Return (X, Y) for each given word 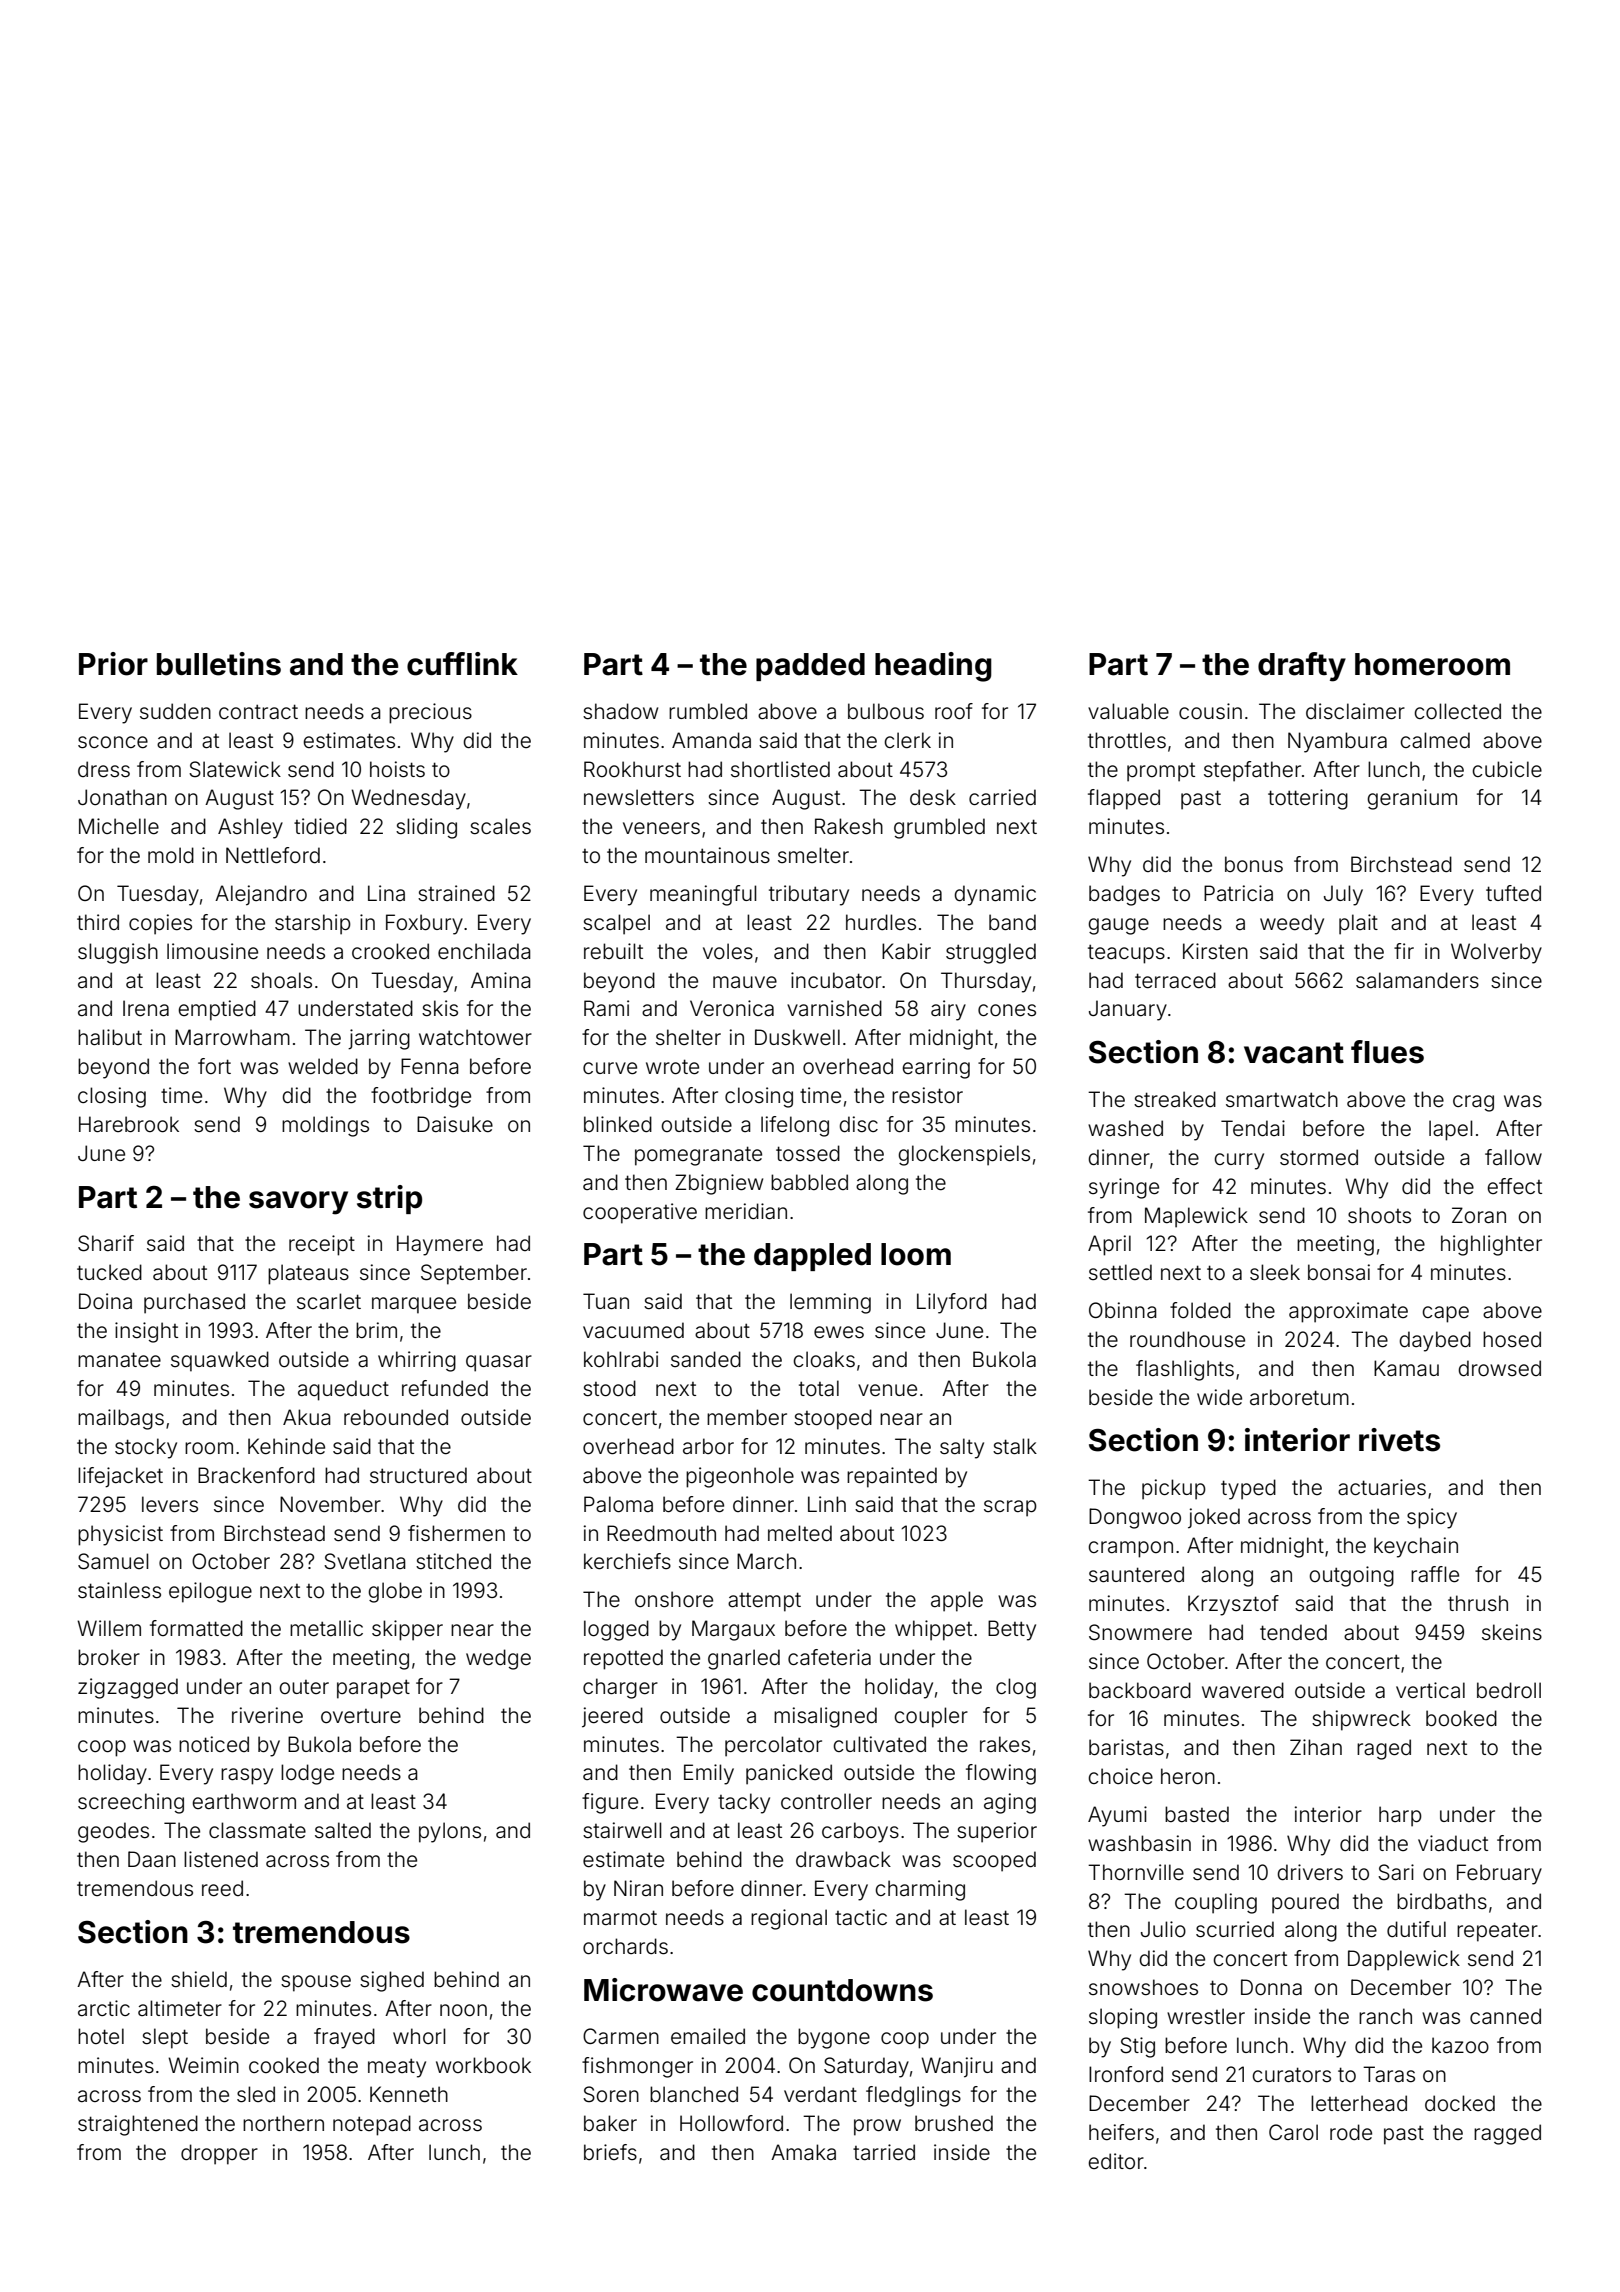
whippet (933, 1630)
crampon (1130, 1549)
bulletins (219, 664)
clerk (907, 740)
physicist (120, 1535)
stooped (833, 1419)
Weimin (203, 2065)
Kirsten (1215, 951)
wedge (498, 1659)
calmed (1435, 740)
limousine (212, 951)
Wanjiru (957, 2067)
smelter (813, 855)
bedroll (1509, 1690)
